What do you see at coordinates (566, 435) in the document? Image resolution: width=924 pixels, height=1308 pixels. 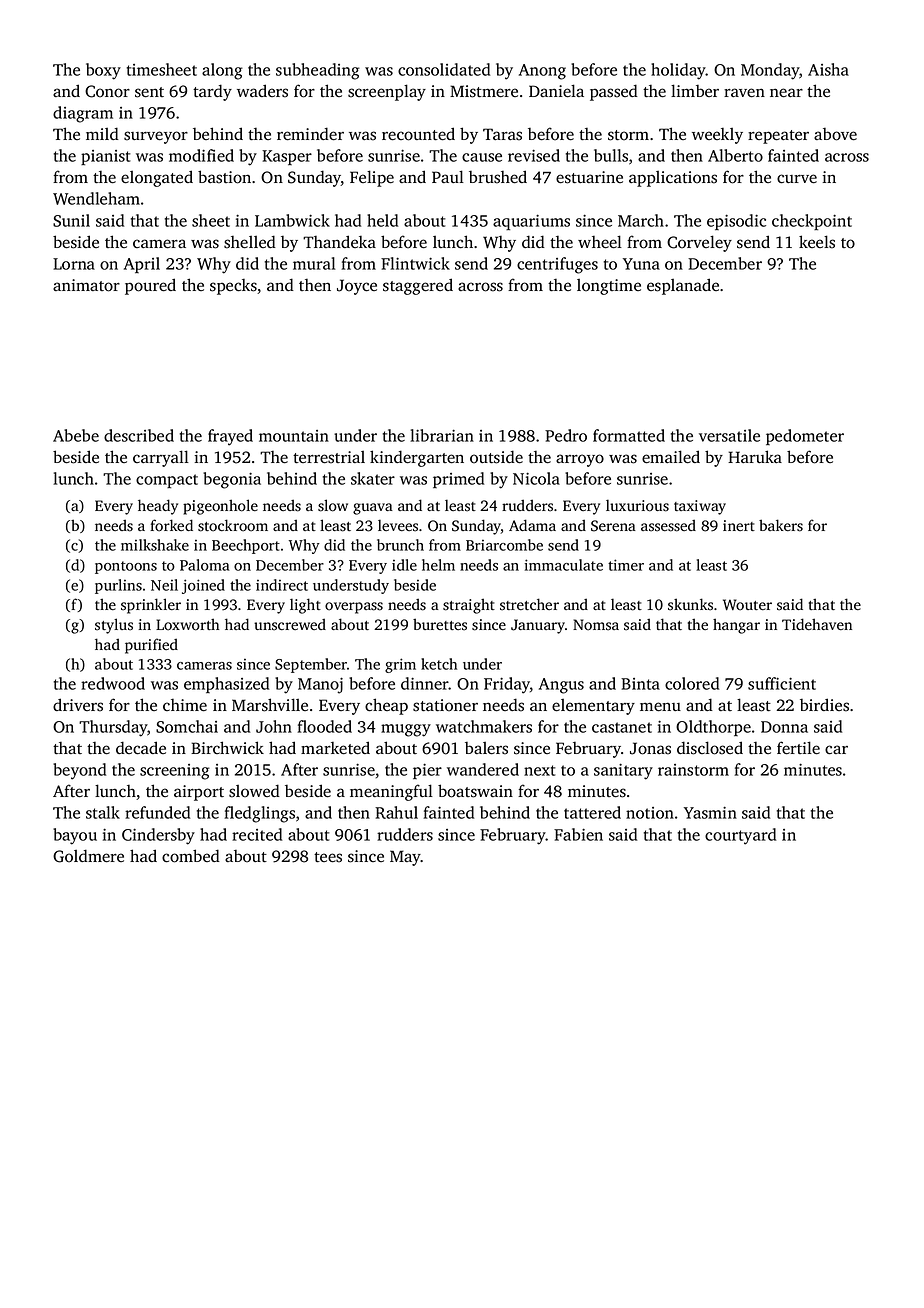 I see `Pedro` at bounding box center [566, 435].
